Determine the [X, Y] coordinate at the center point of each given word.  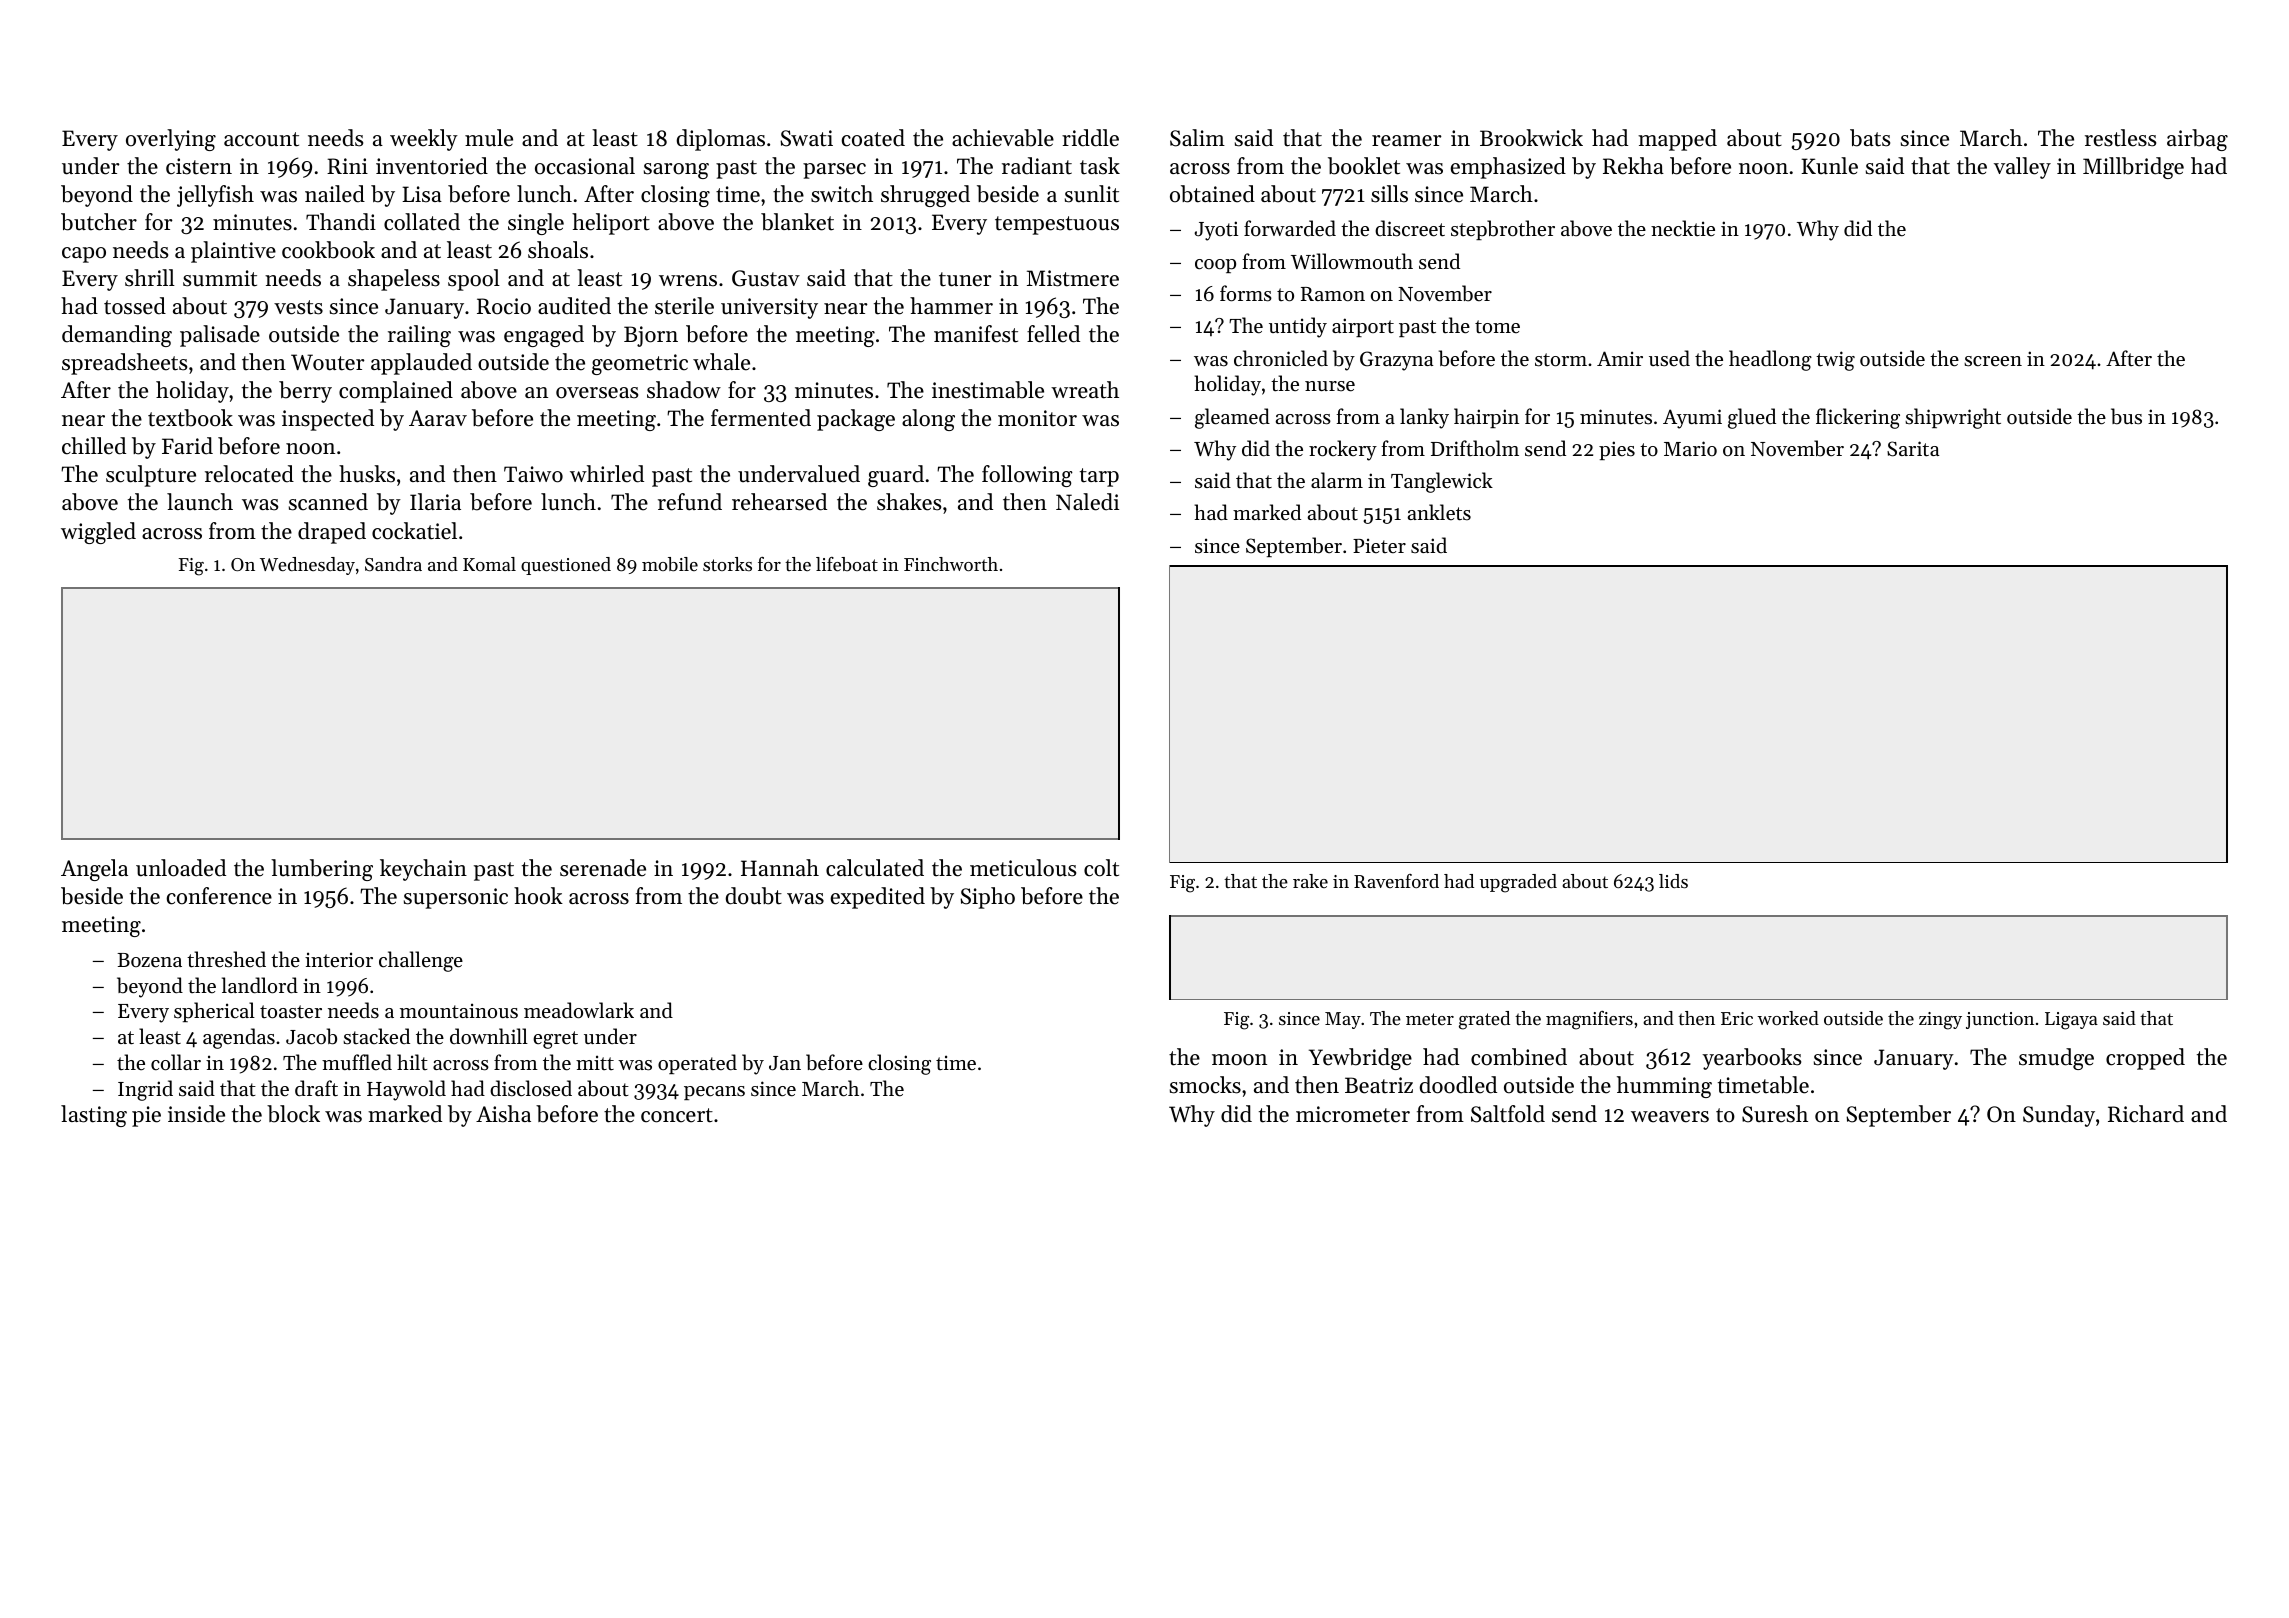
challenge [421, 961]
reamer [1407, 141]
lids [1673, 881]
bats [1870, 138]
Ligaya [2071, 1021]
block [293, 1114]
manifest [976, 334]
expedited [878, 898]
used [1669, 358]
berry [305, 392]
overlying [171, 140]
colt [1101, 868]
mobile [670, 564]
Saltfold [1508, 1114]
